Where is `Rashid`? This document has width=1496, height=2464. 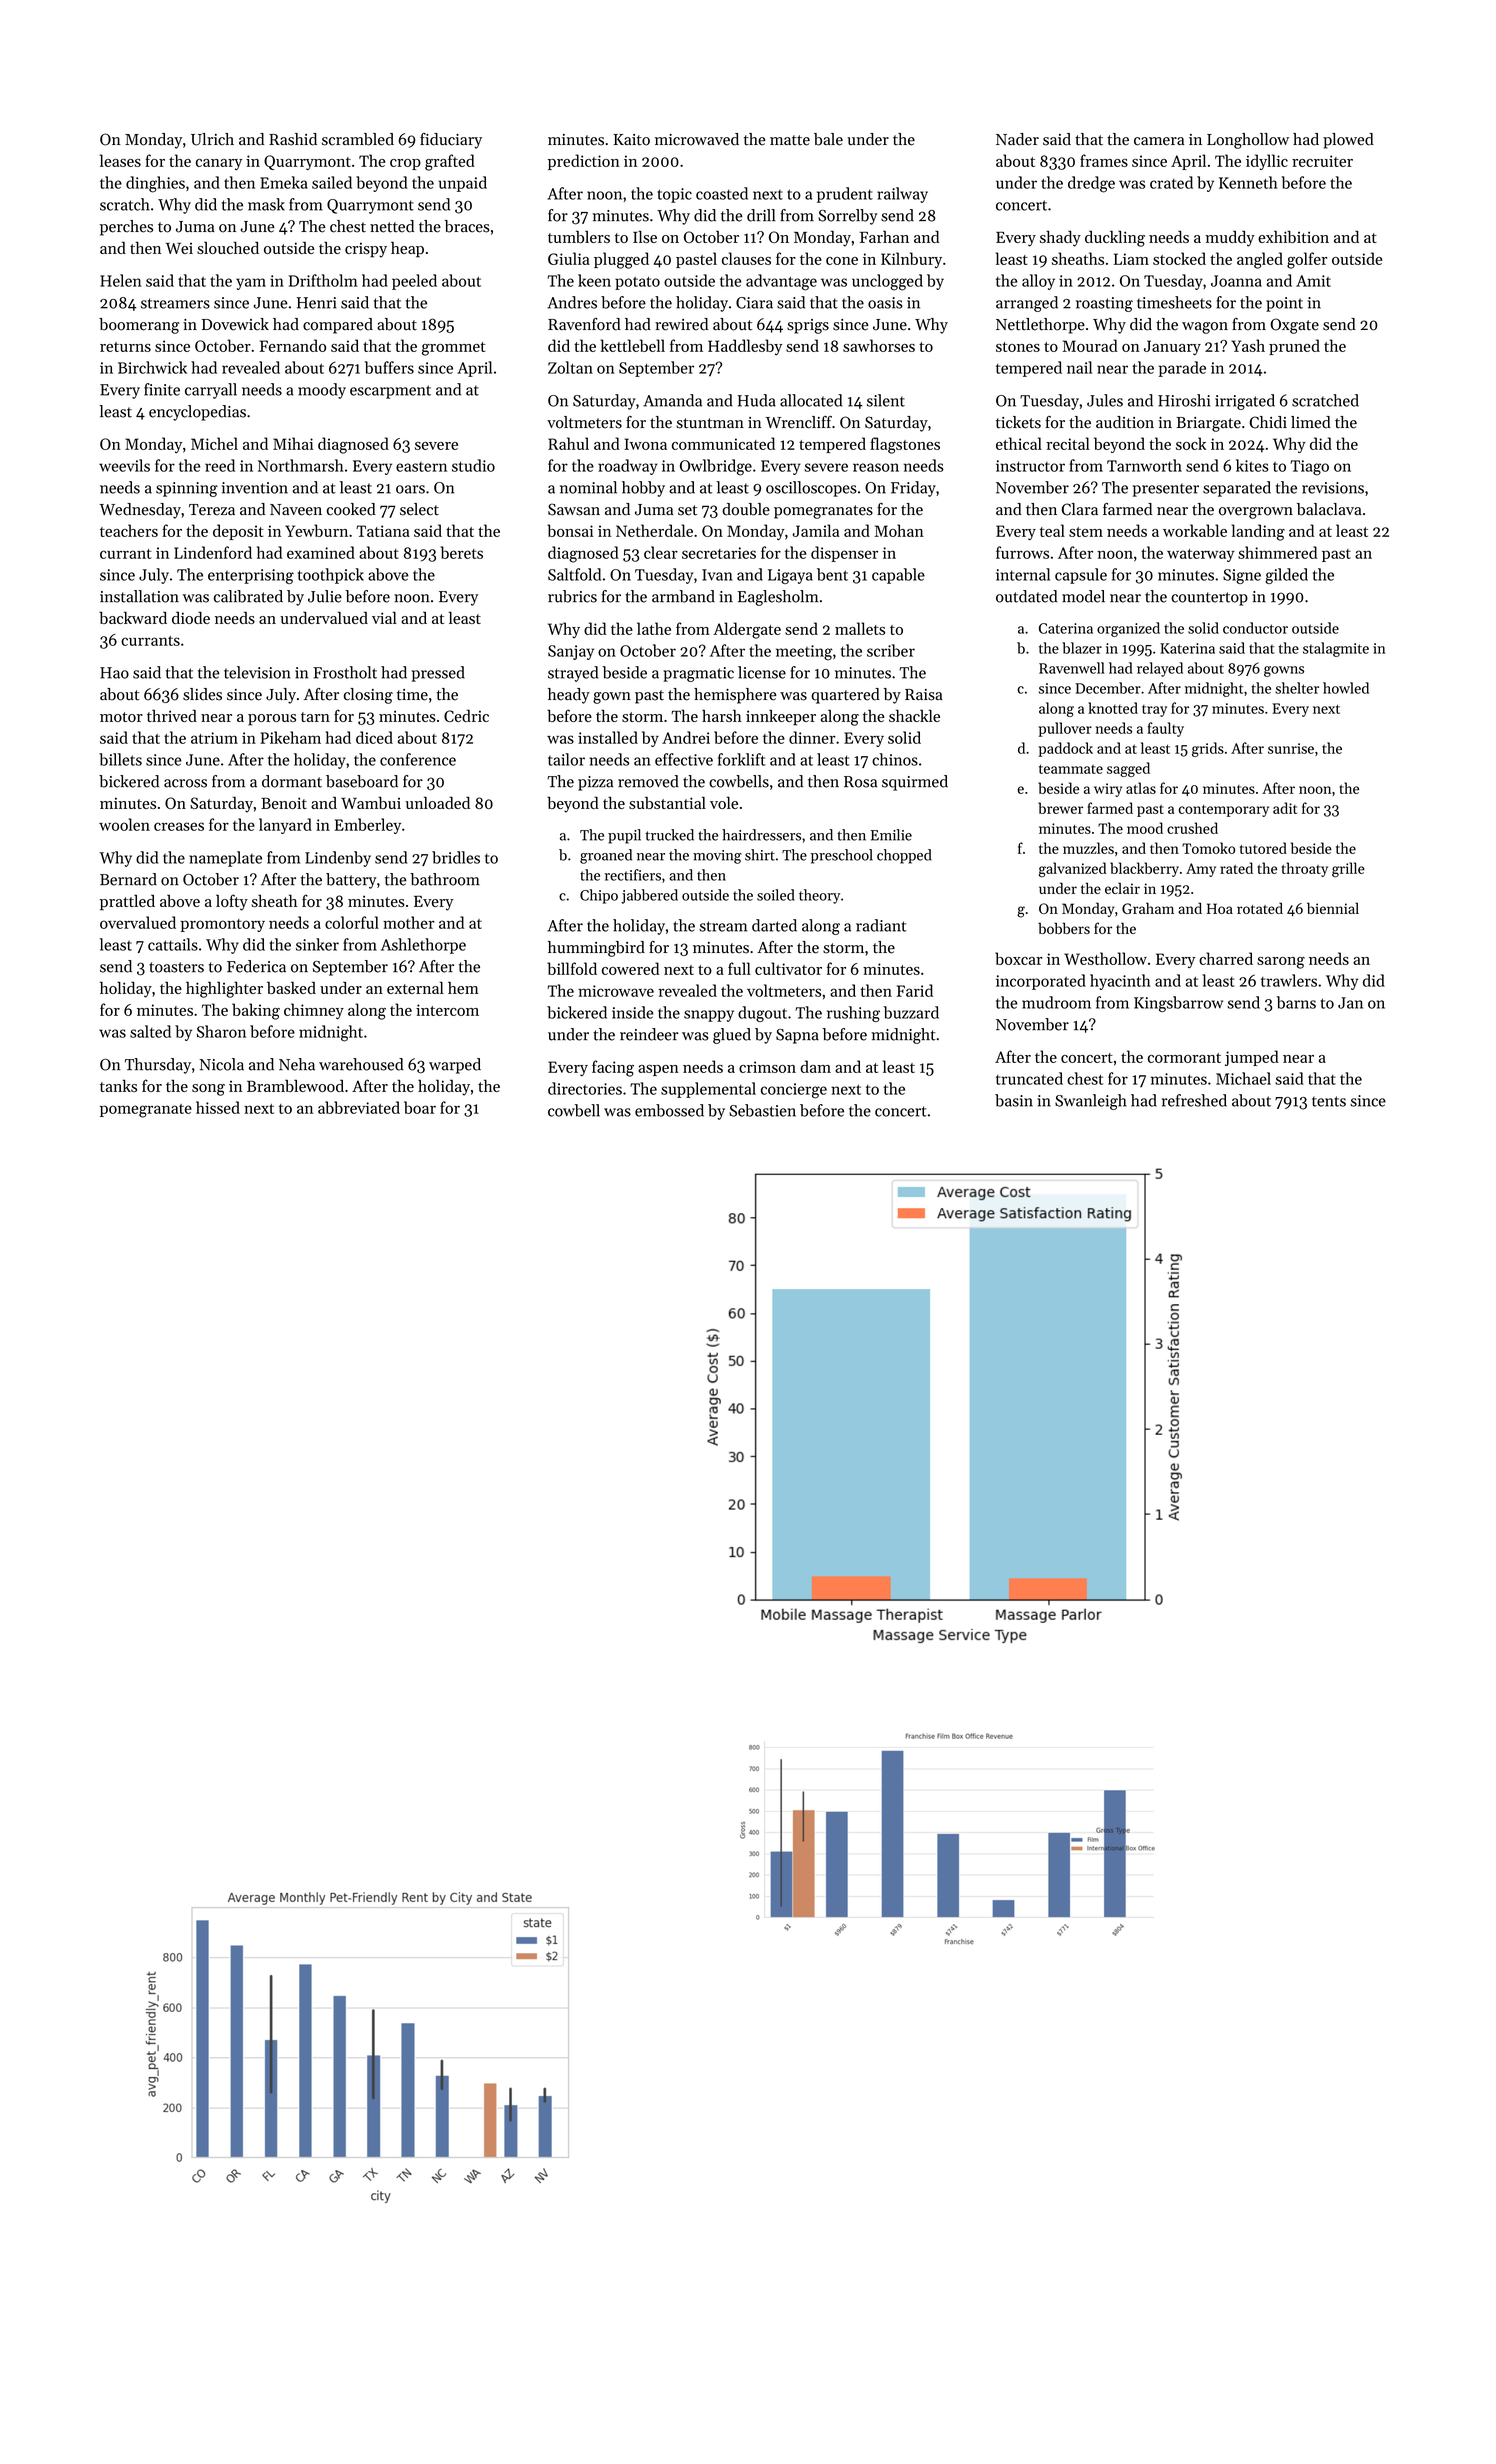 Rashid is located at coordinates (293, 139).
